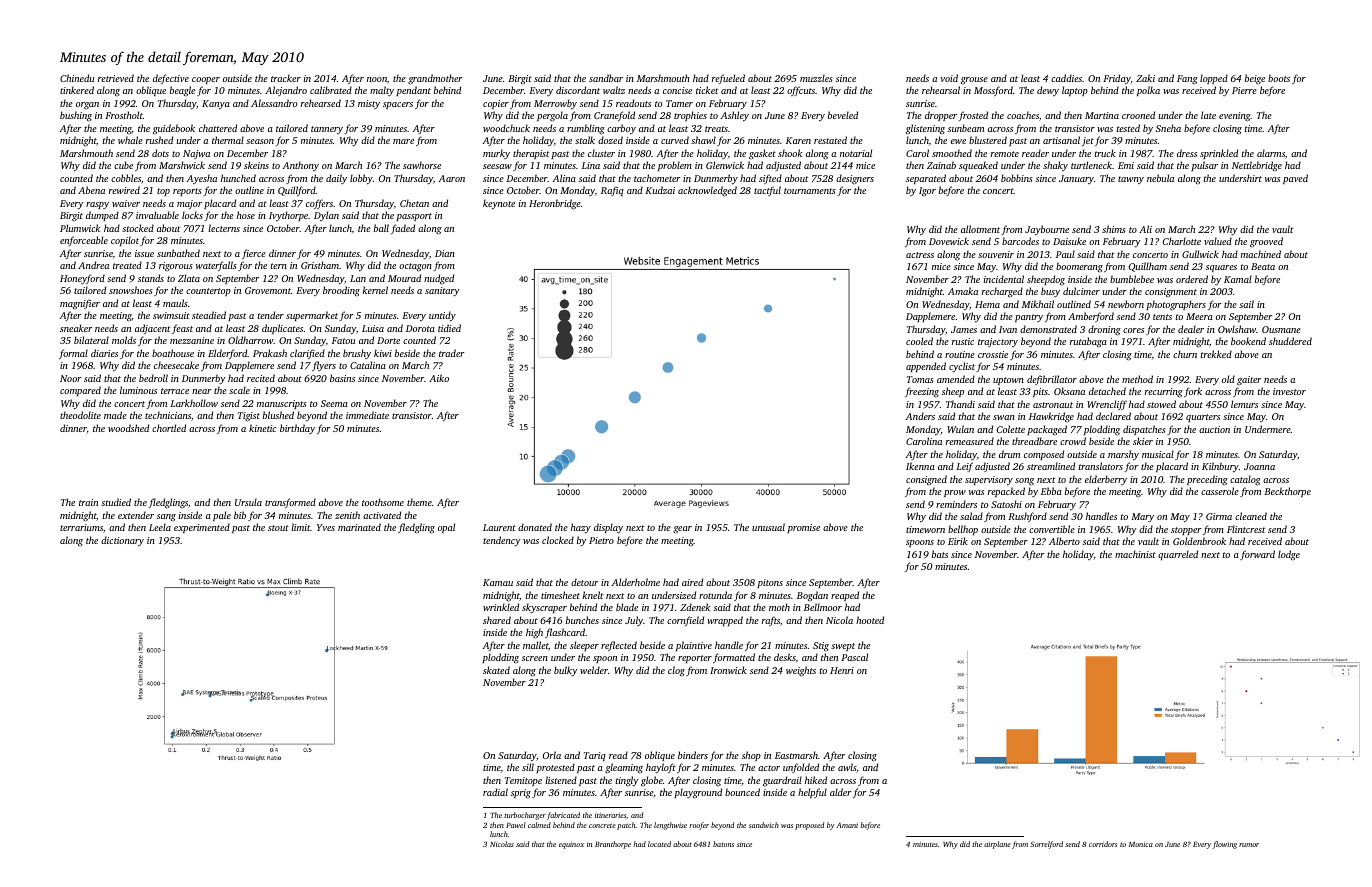  What do you see at coordinates (572, 845) in the page?
I see `equinox` at bounding box center [572, 845].
